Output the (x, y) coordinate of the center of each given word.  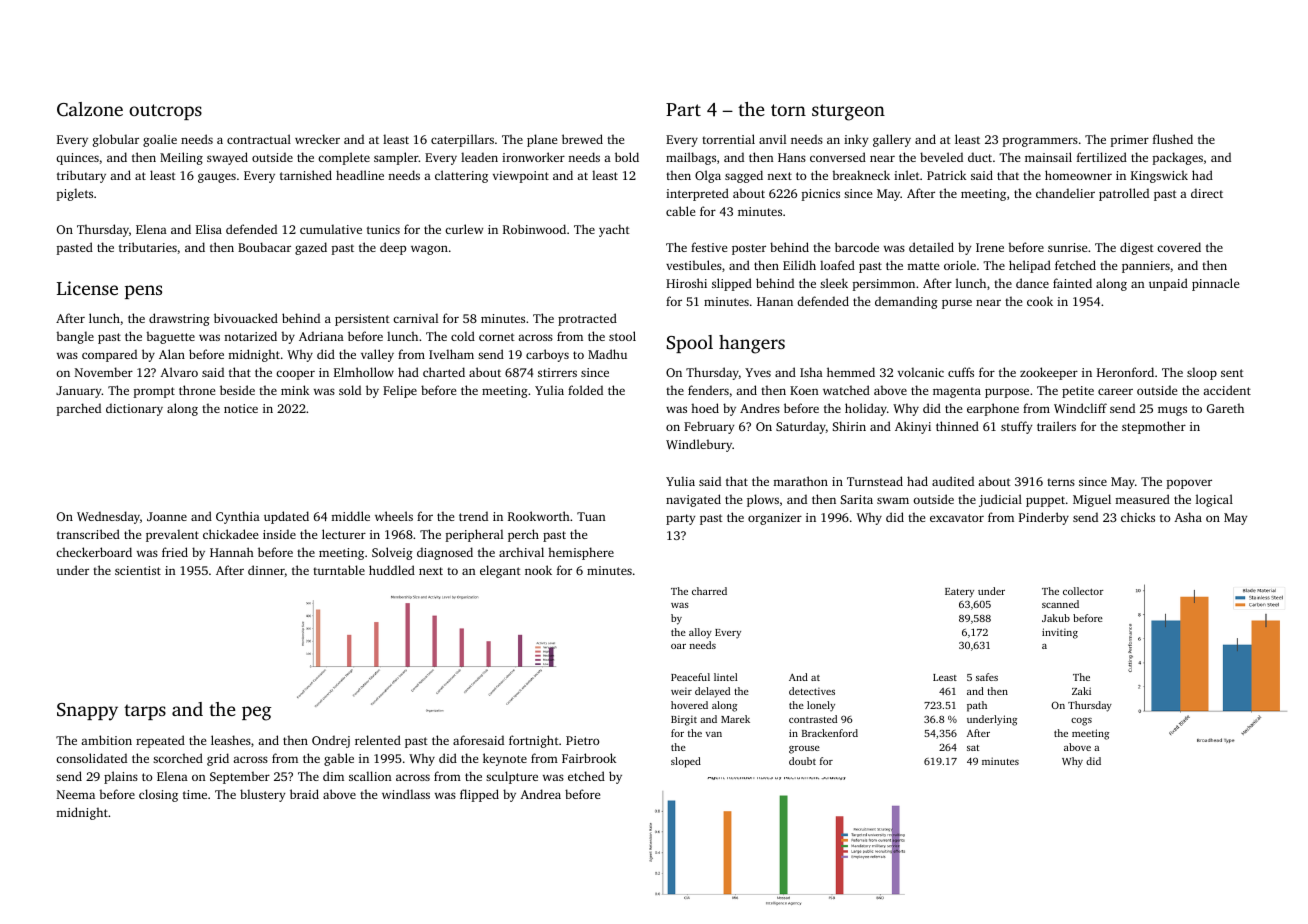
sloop (1202, 373)
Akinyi (913, 427)
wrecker (317, 139)
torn (788, 110)
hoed (705, 408)
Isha (811, 372)
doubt (802, 761)
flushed (1173, 139)
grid (218, 759)
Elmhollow (364, 372)
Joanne (167, 516)
